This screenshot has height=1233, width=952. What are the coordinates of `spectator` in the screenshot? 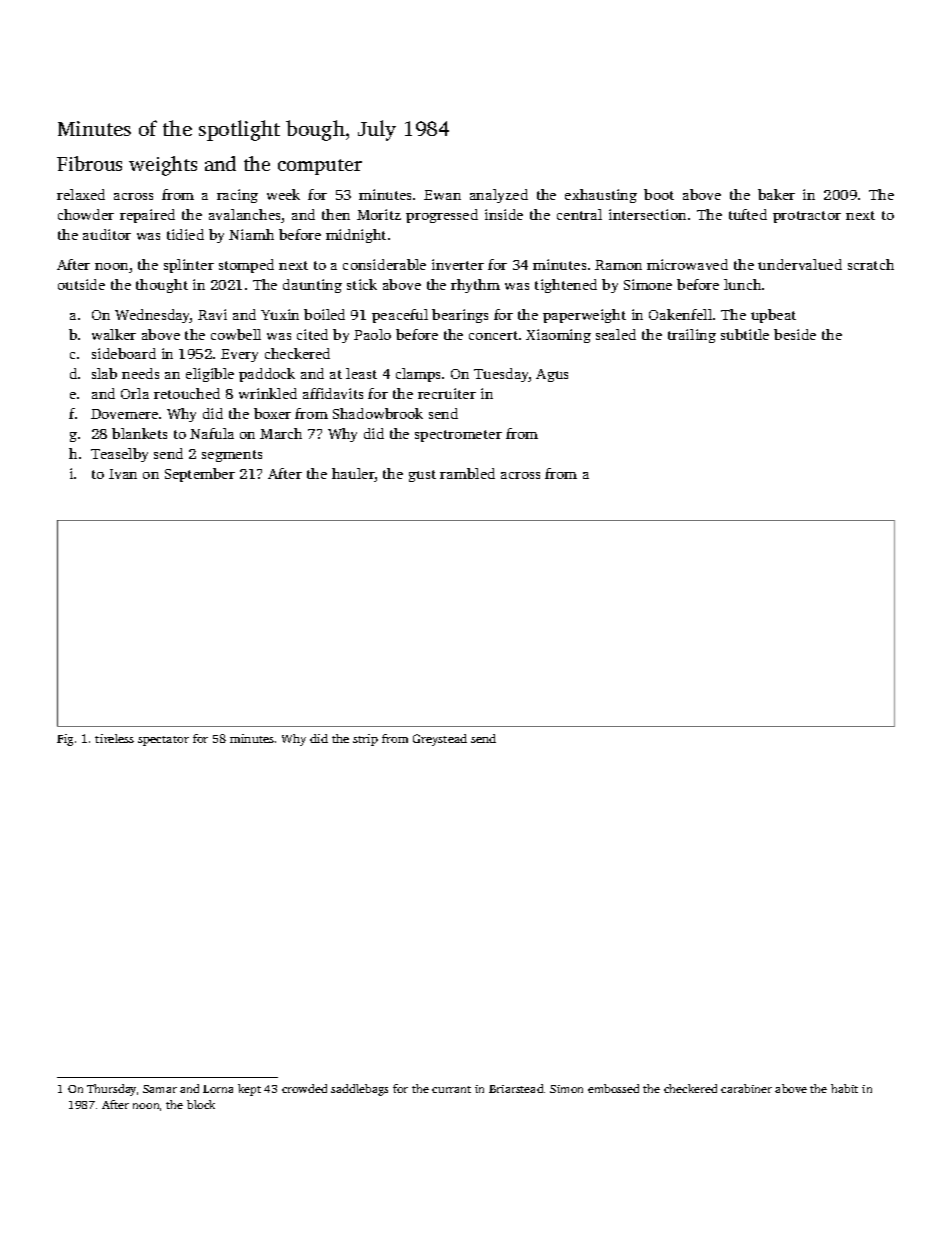 It's located at (163, 741).
